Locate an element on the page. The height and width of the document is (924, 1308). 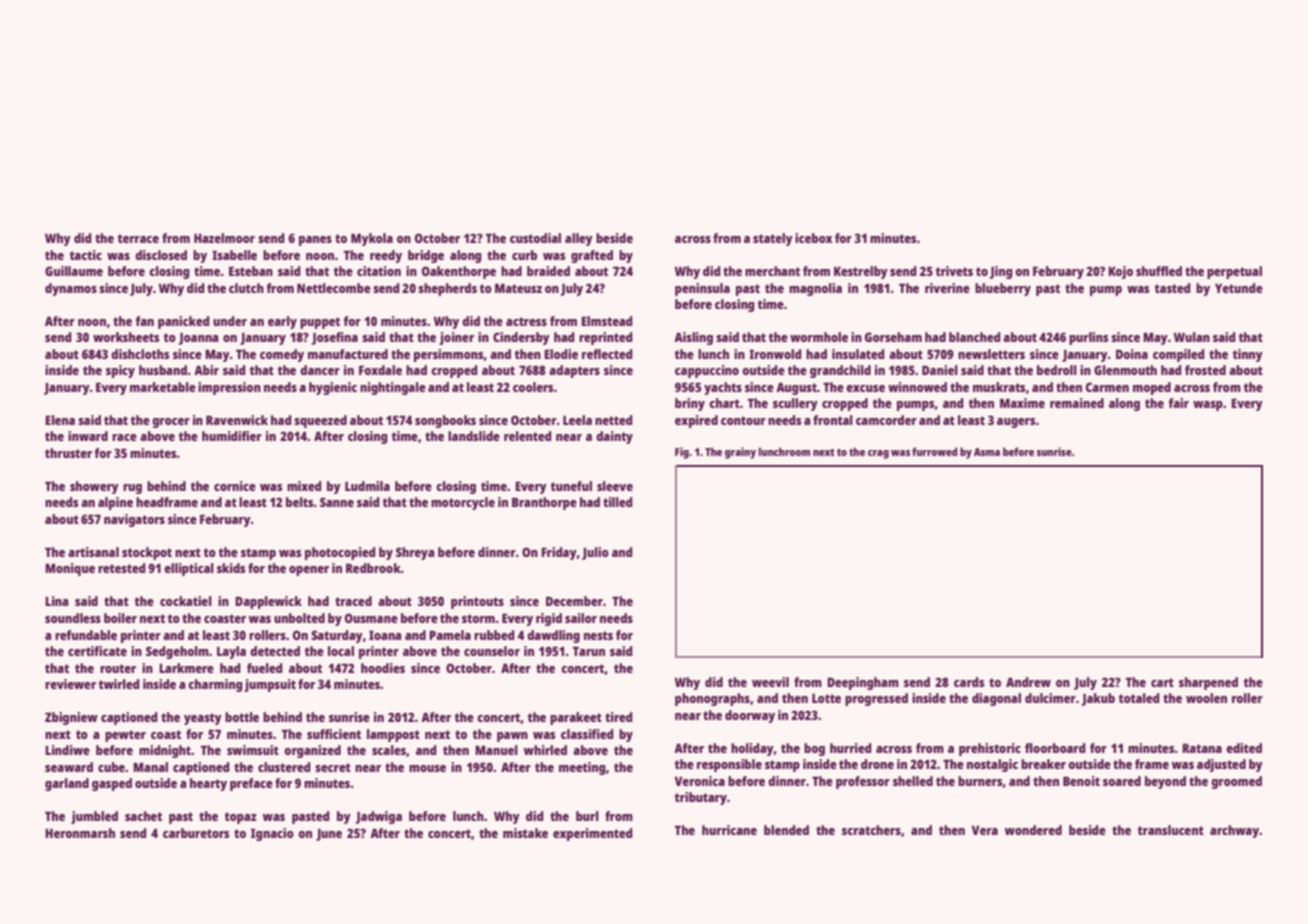
Ravenwick is located at coordinates (237, 420).
